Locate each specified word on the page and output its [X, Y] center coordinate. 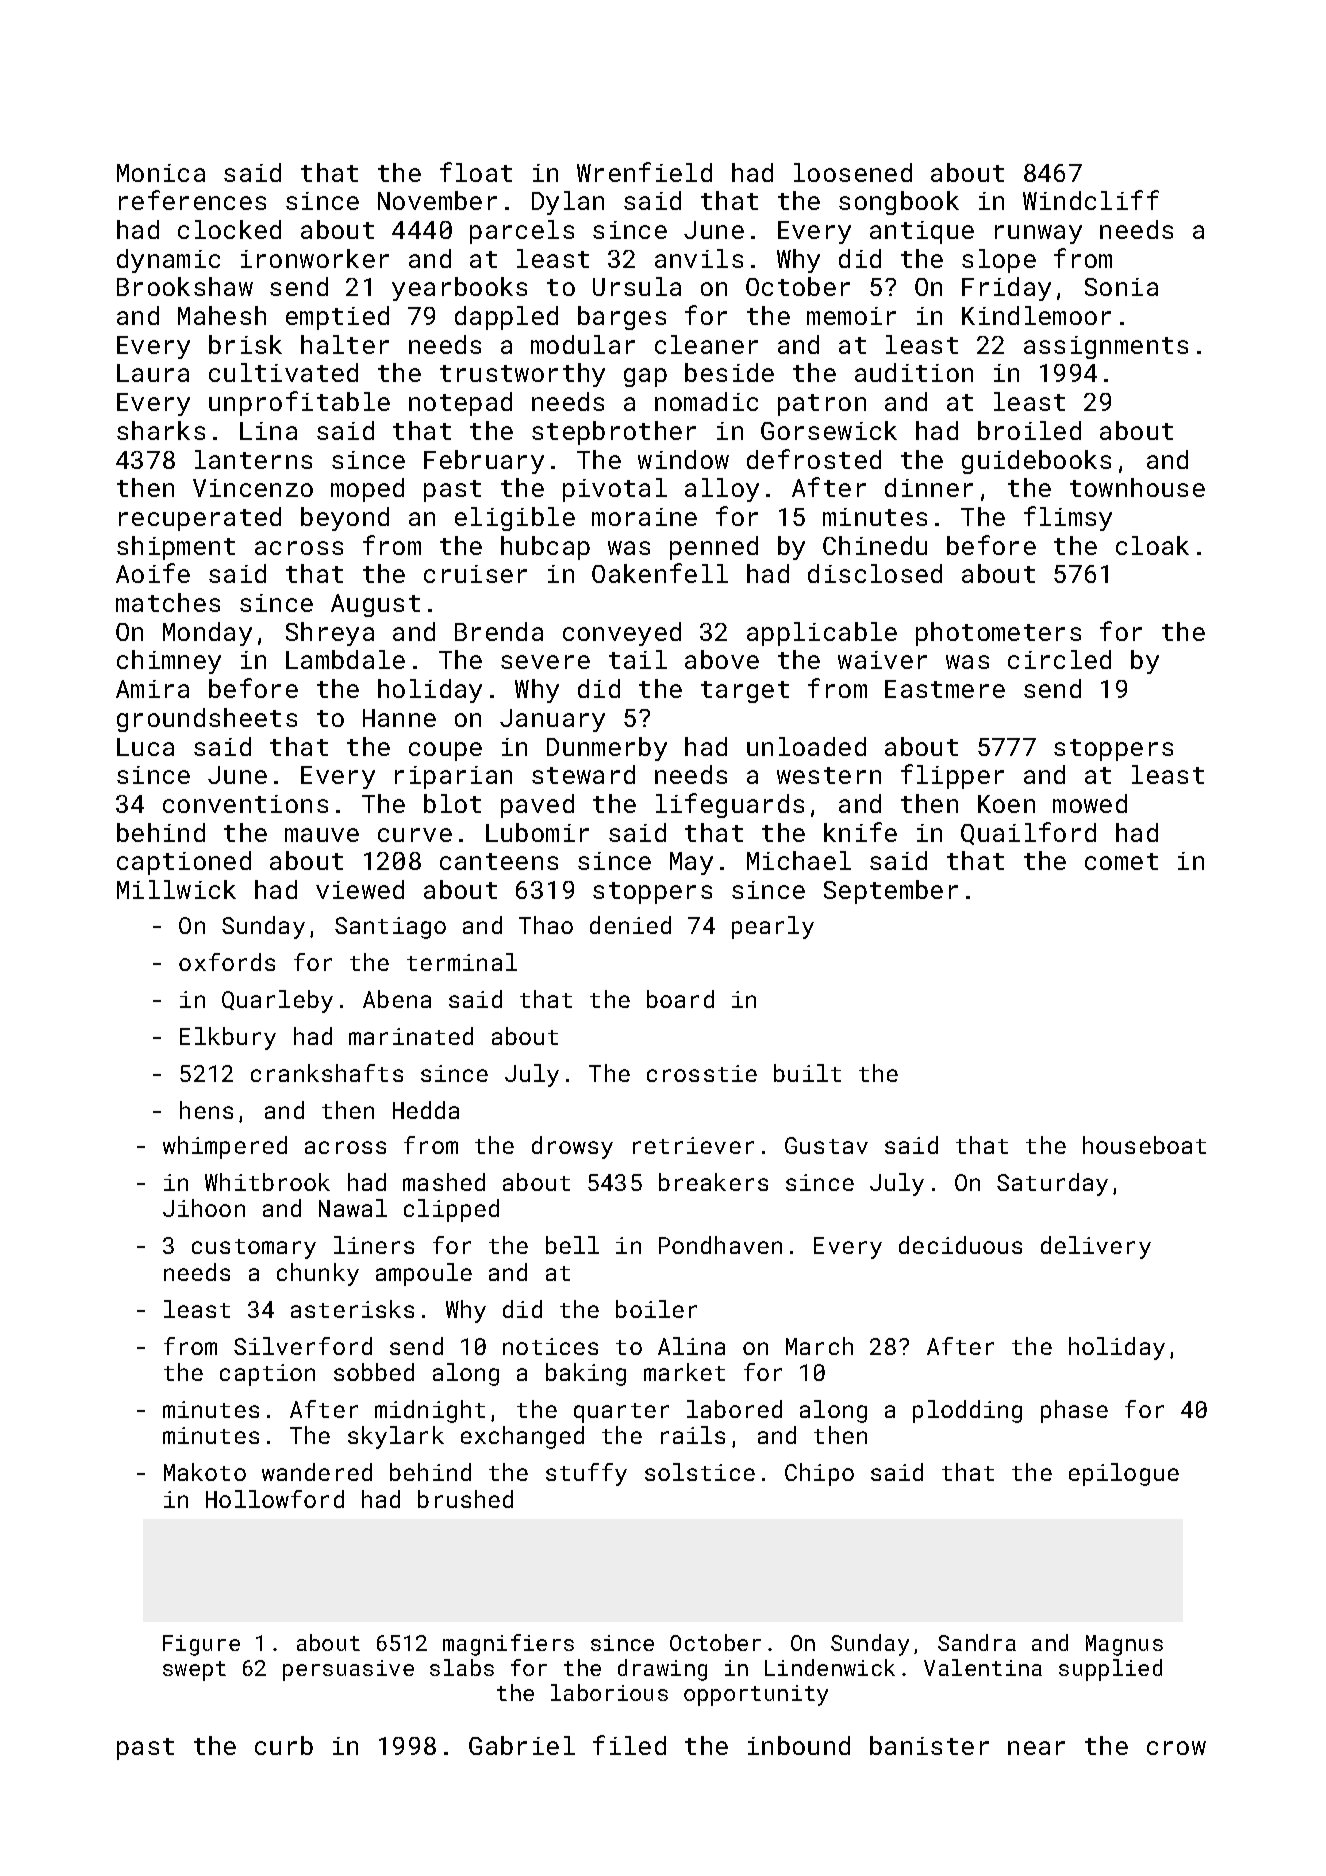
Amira [152, 689]
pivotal [615, 490]
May [691, 863]
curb [284, 1745]
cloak [1152, 545]
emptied [337, 318]
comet [1121, 861]
